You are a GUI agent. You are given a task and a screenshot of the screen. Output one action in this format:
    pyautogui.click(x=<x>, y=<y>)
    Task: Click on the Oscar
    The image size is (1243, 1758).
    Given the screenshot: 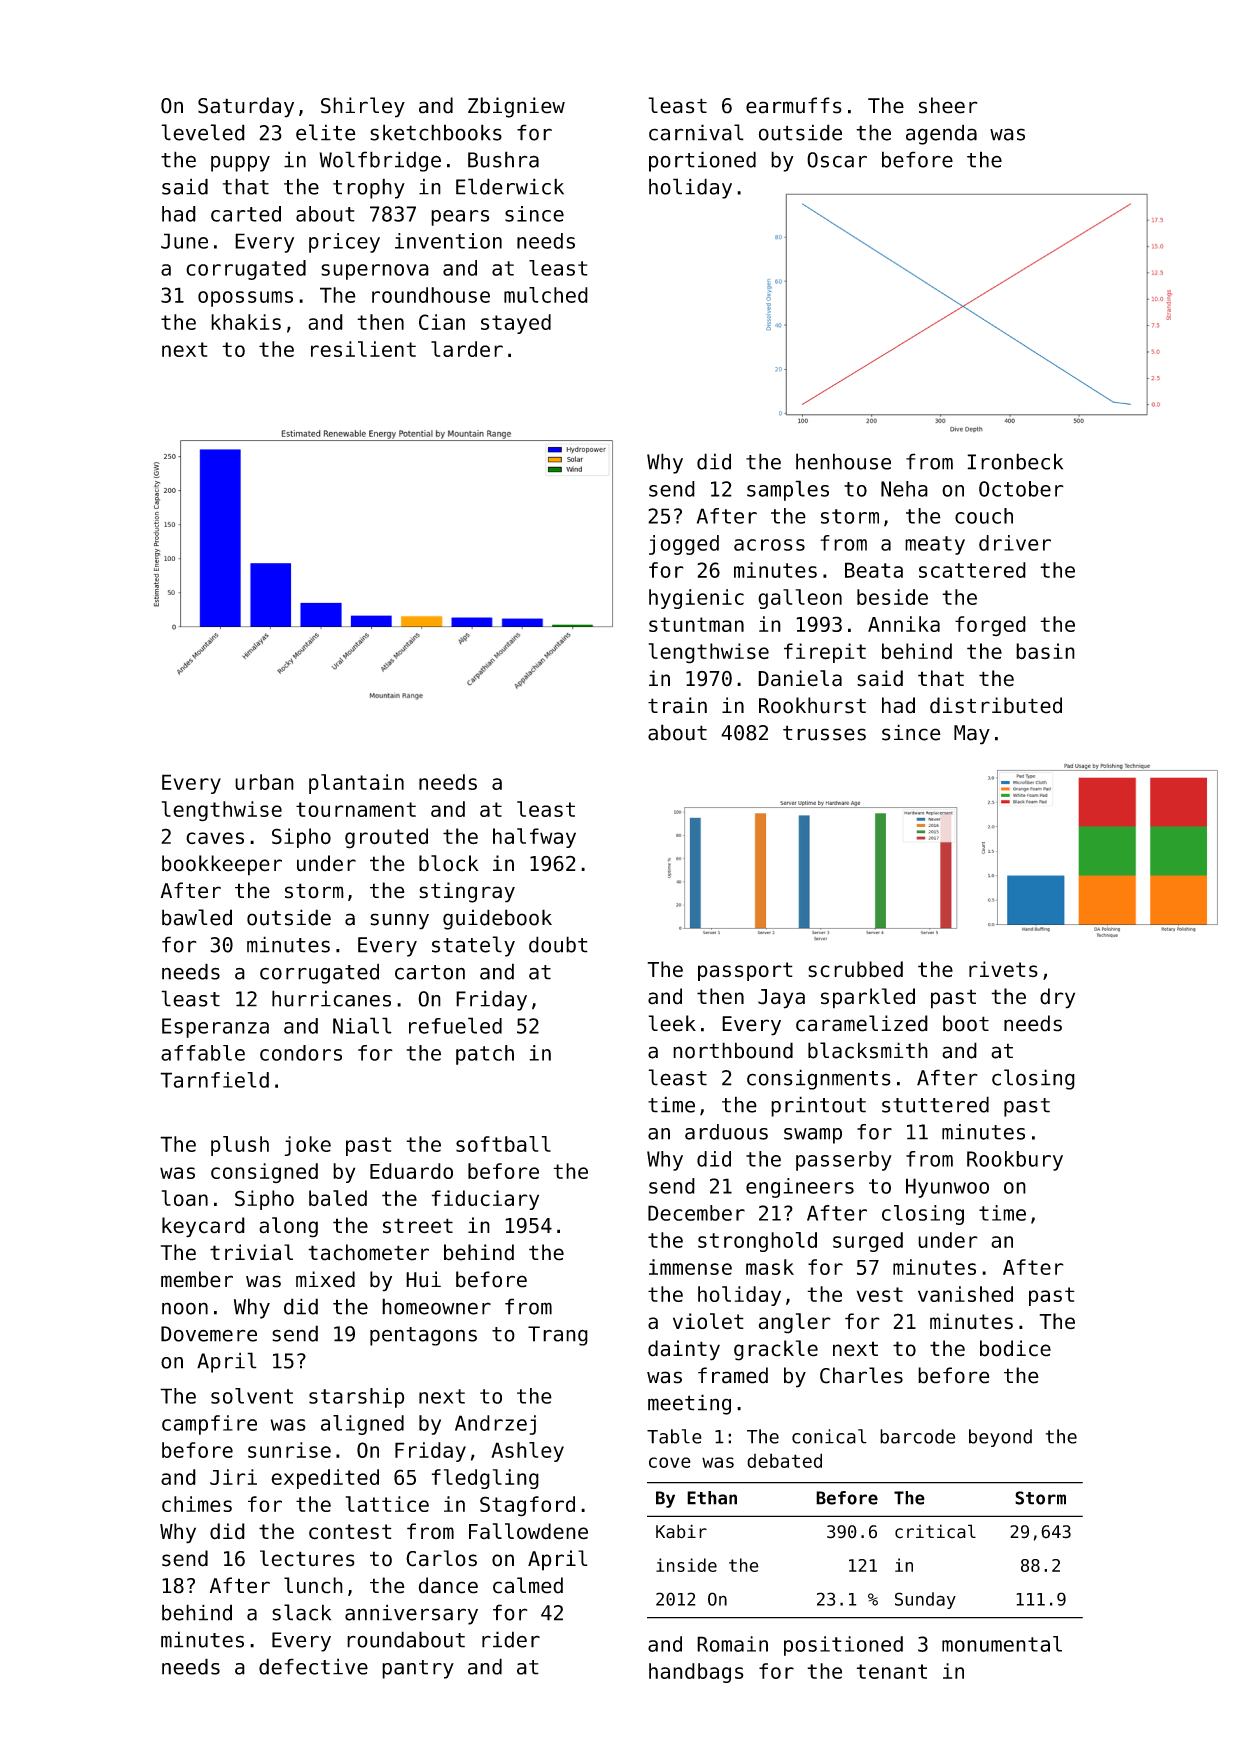 What is the action you would take?
    pyautogui.click(x=837, y=160)
